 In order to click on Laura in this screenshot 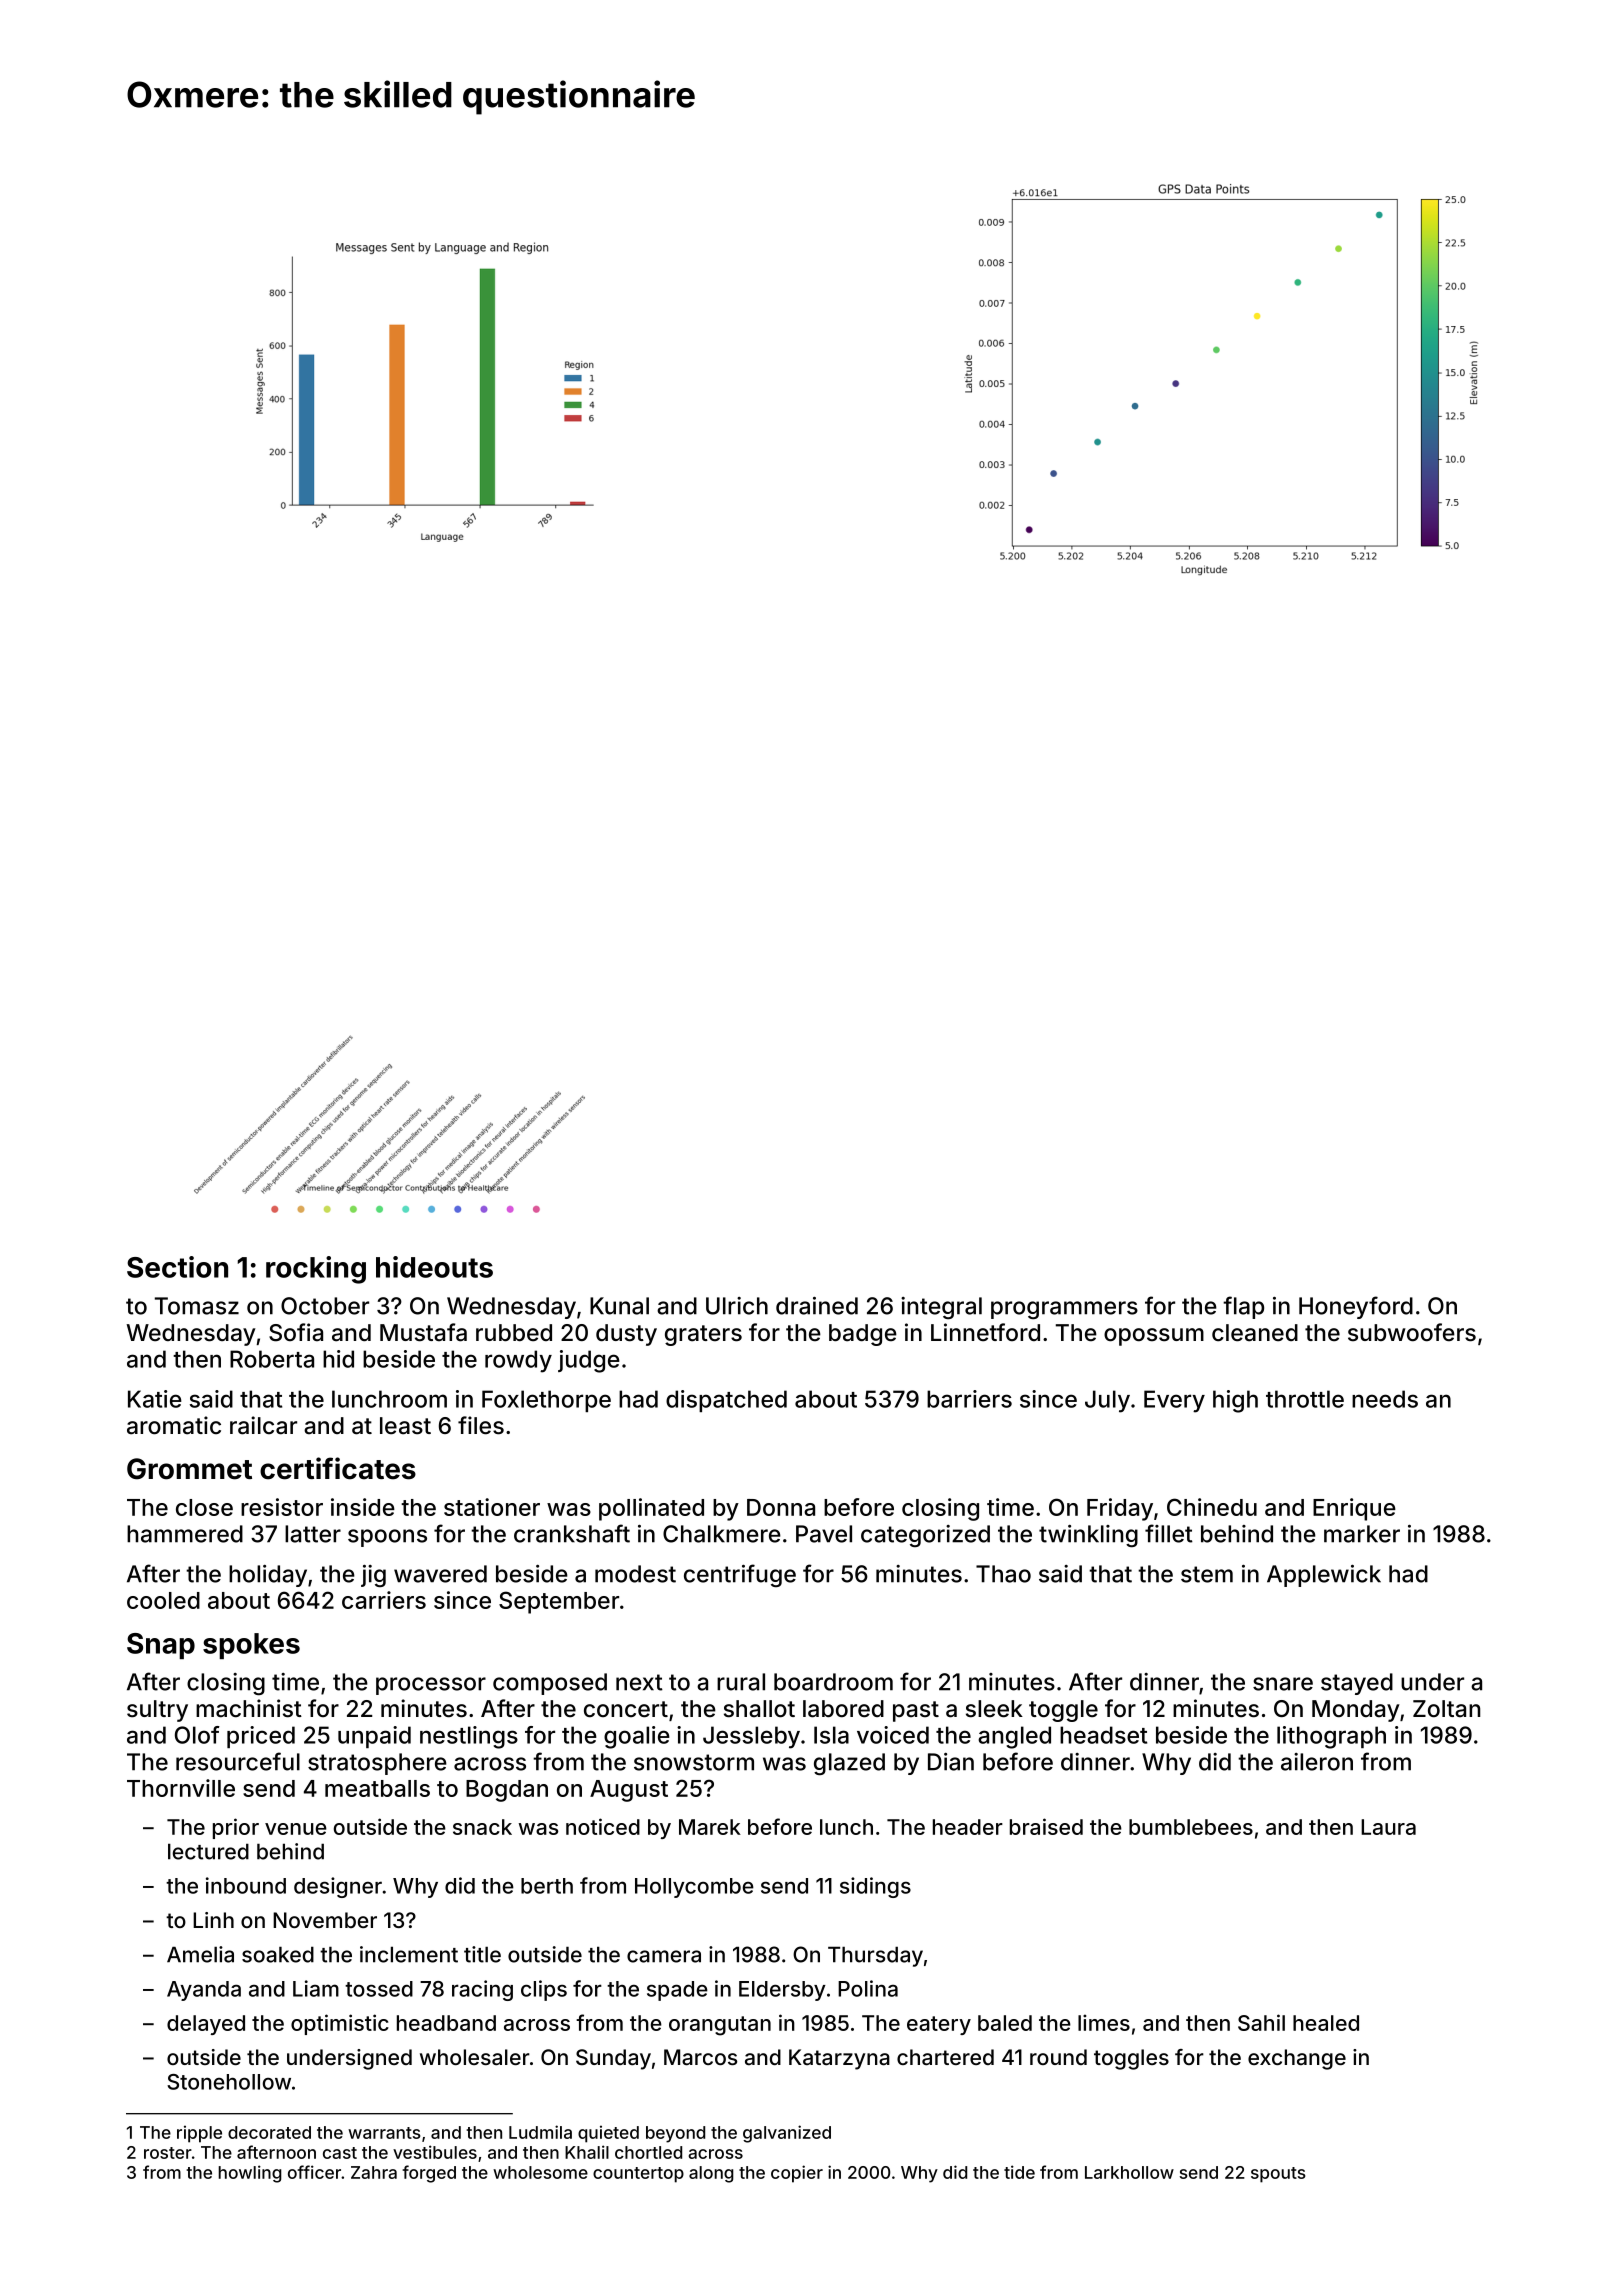, I will do `click(1388, 1827)`.
